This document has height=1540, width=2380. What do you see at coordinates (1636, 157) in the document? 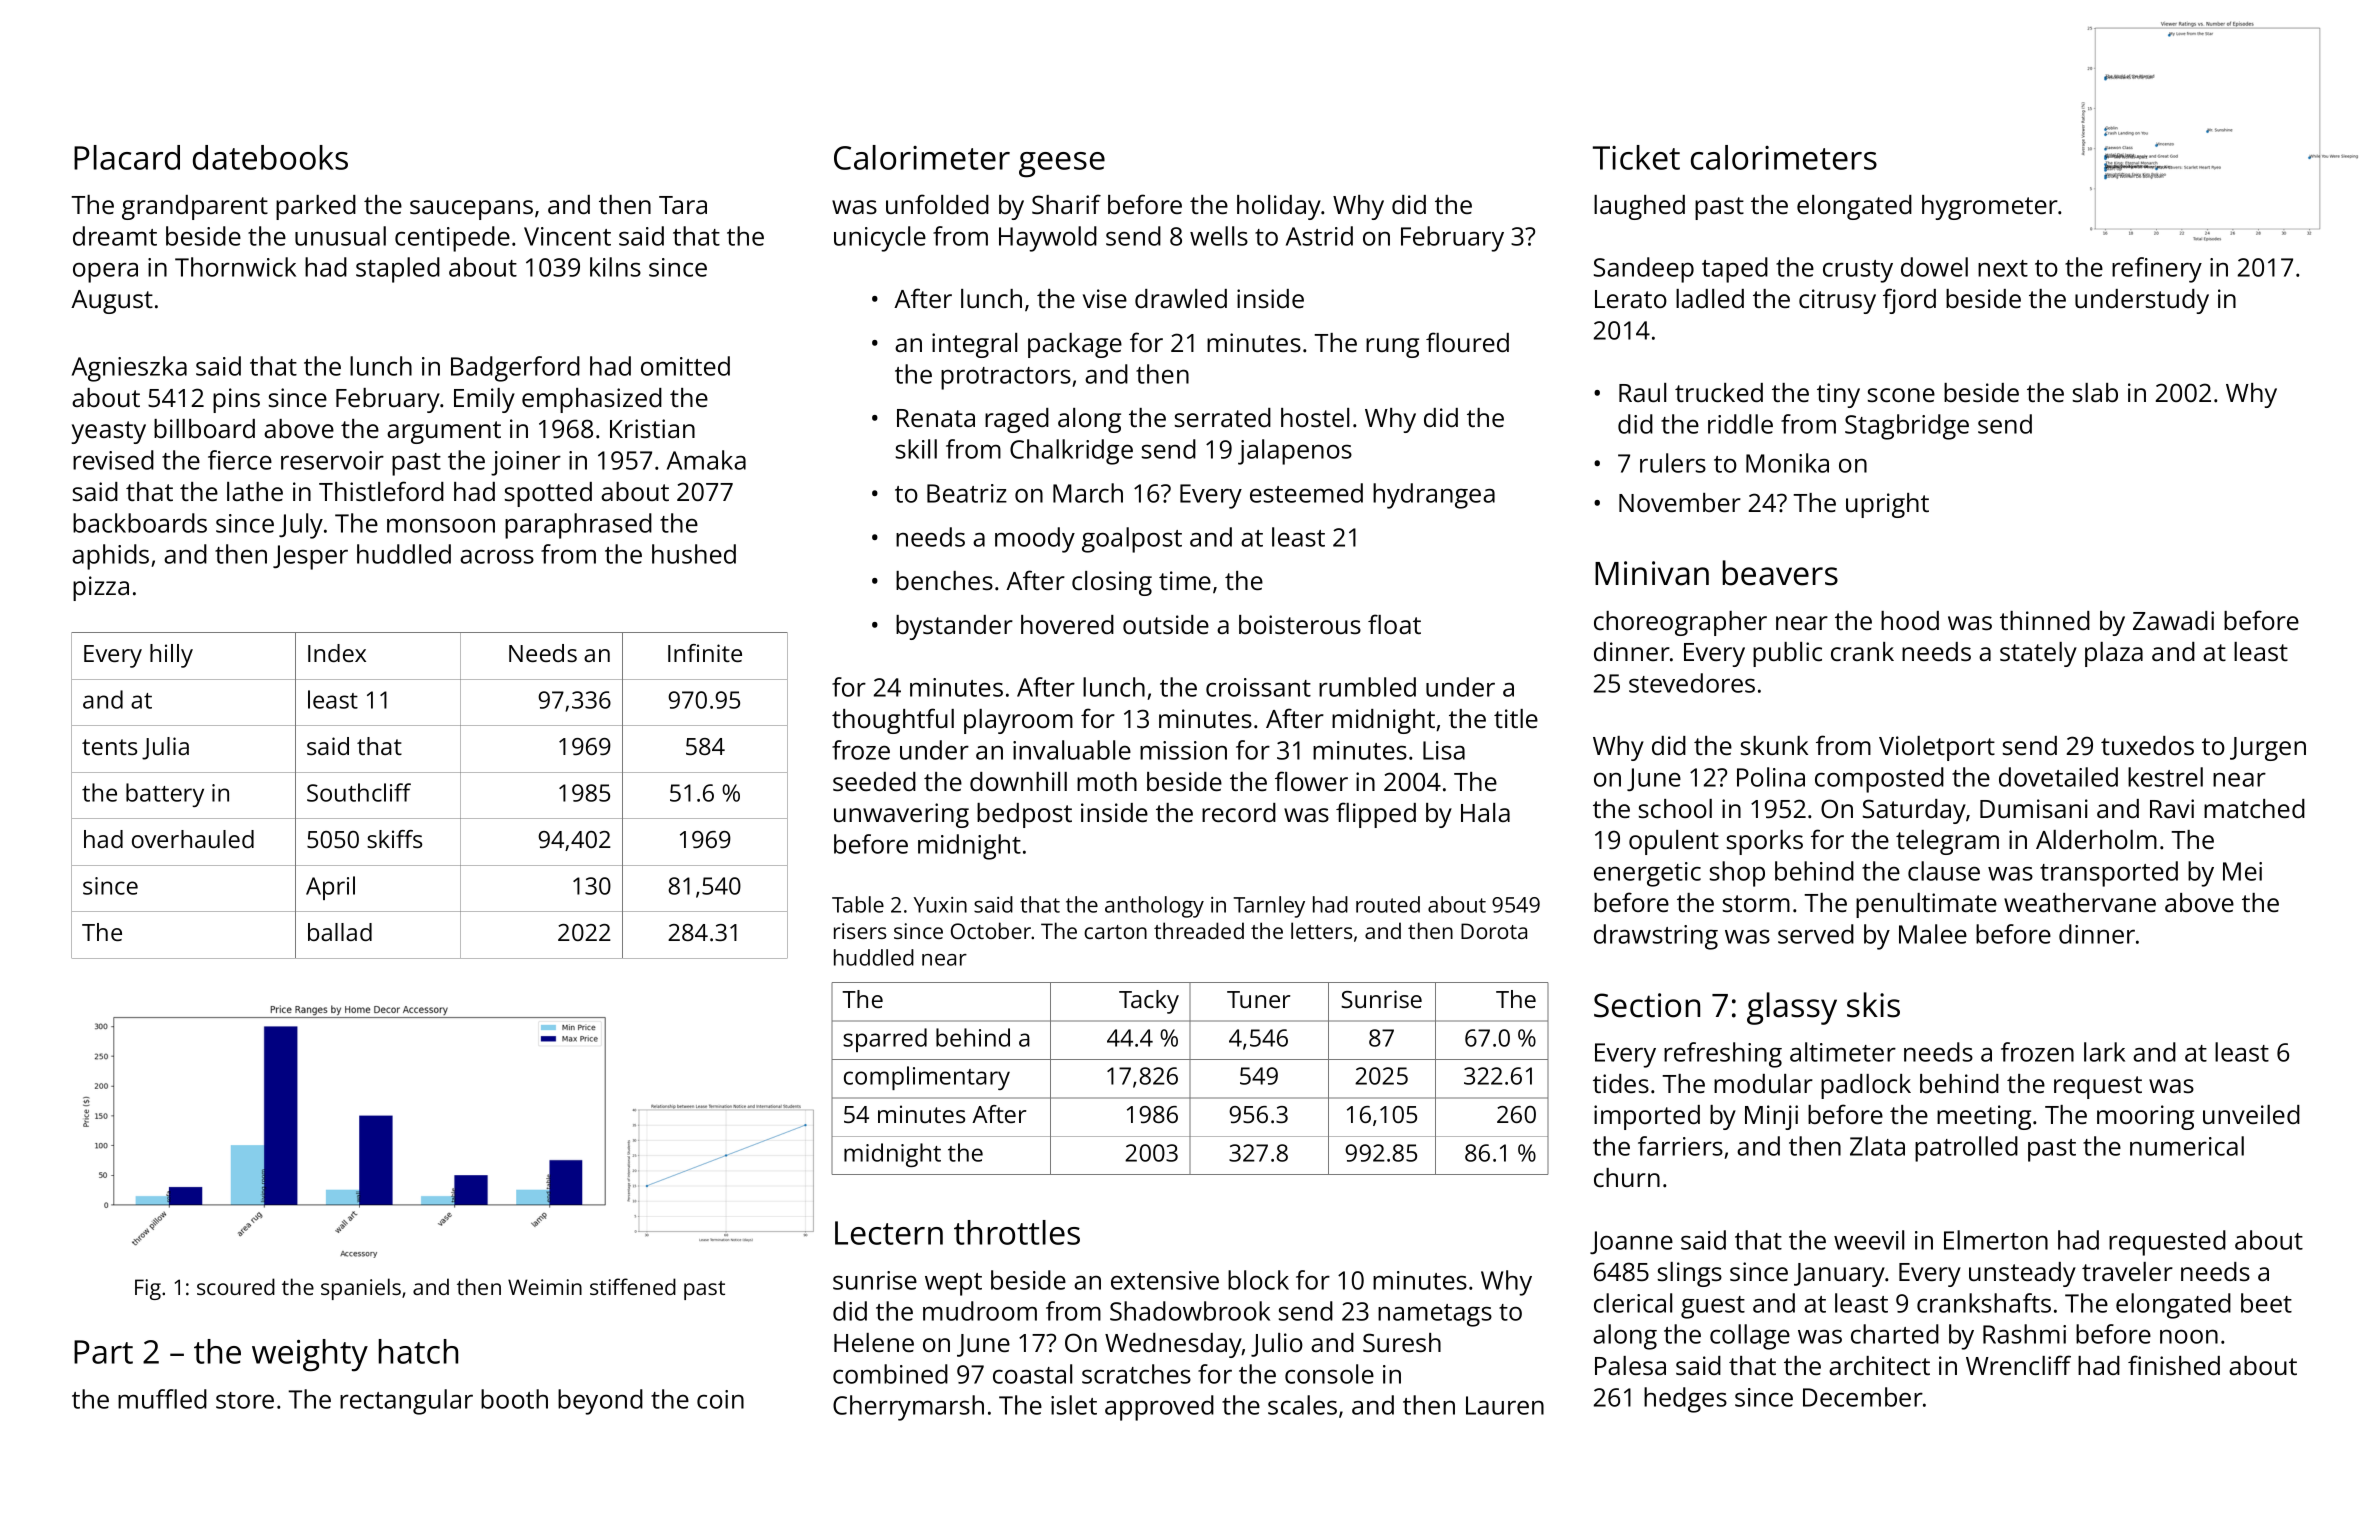
I see `Ticket` at bounding box center [1636, 157].
